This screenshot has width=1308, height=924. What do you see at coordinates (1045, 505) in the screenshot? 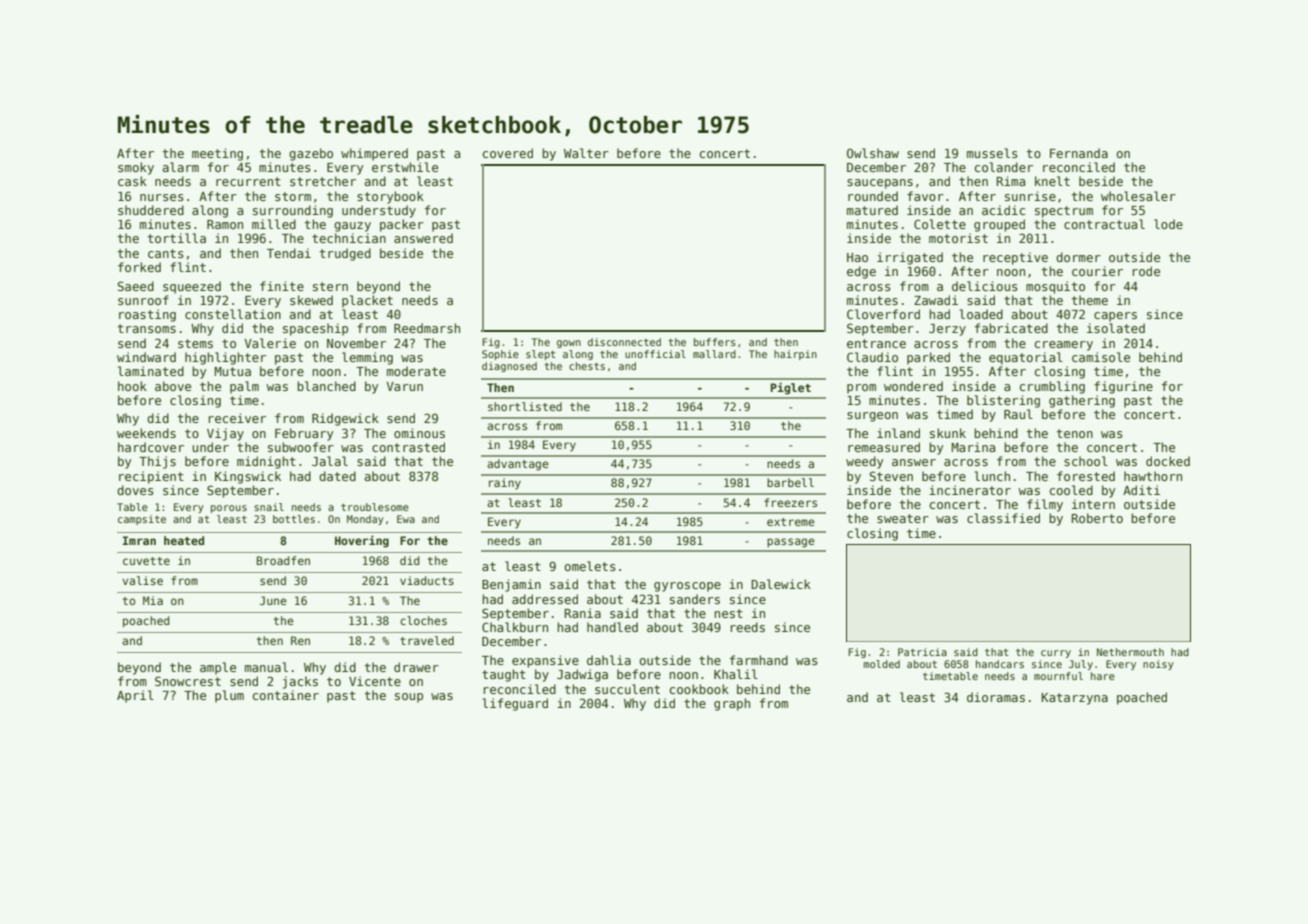
I see `filmy` at bounding box center [1045, 505].
